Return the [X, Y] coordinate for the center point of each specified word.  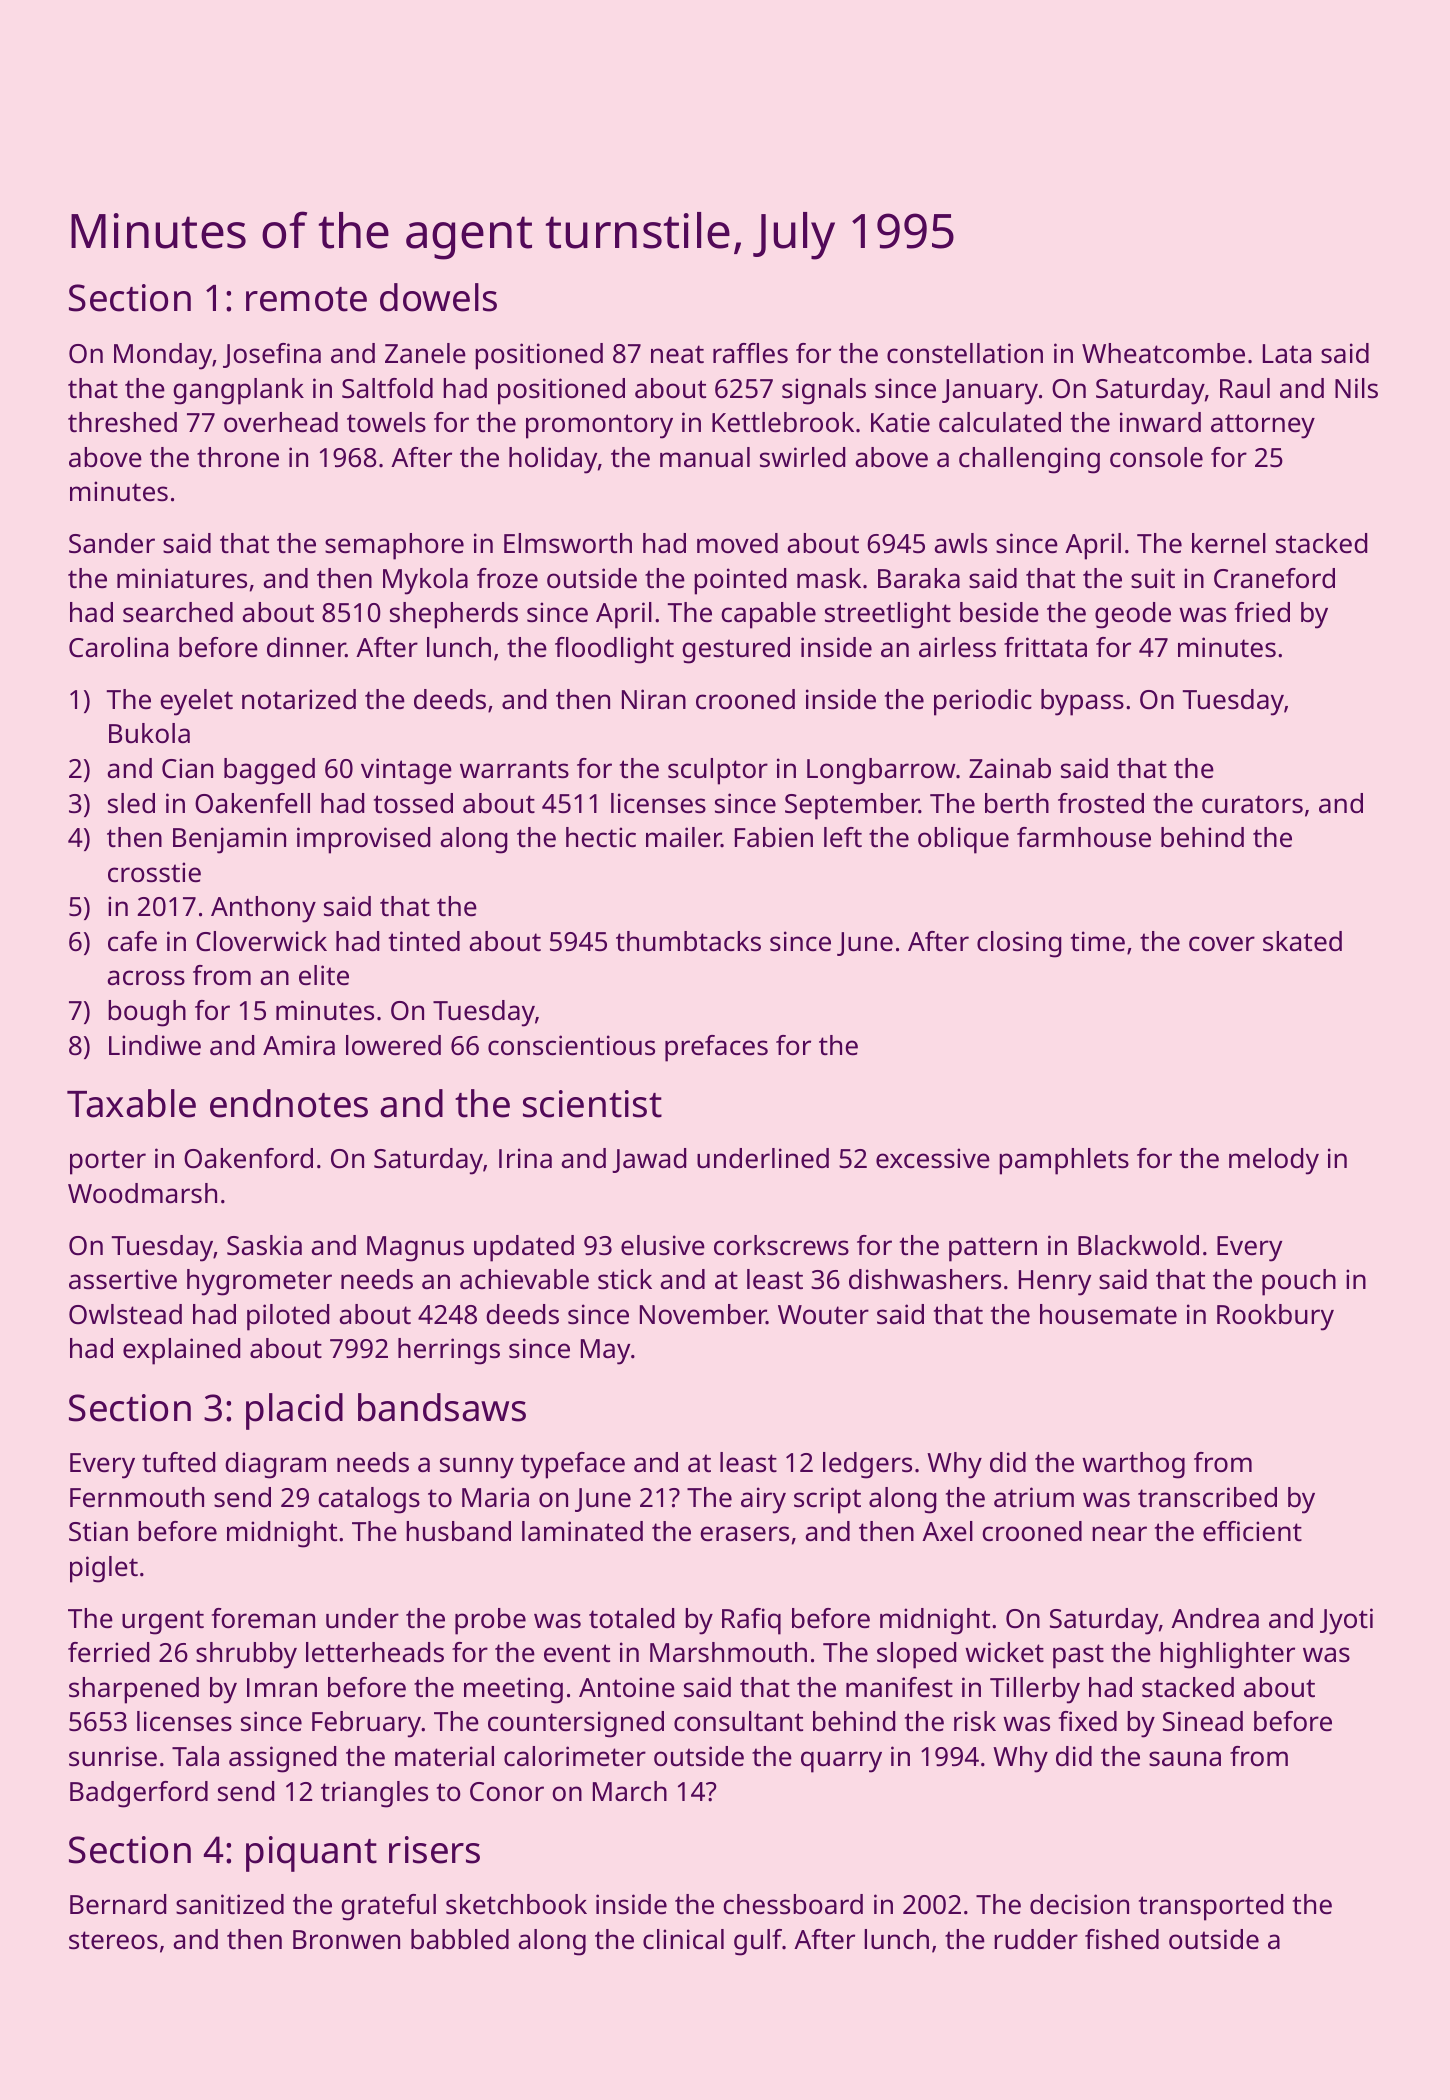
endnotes [289, 1103]
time [1098, 941]
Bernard [118, 1904]
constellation [965, 353]
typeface [573, 1465]
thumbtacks [688, 941]
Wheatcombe [1163, 353]
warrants [514, 769]
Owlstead [125, 1314]
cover [1222, 944]
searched [178, 612]
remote [306, 299]
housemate [1108, 1314]
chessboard [793, 1904]
